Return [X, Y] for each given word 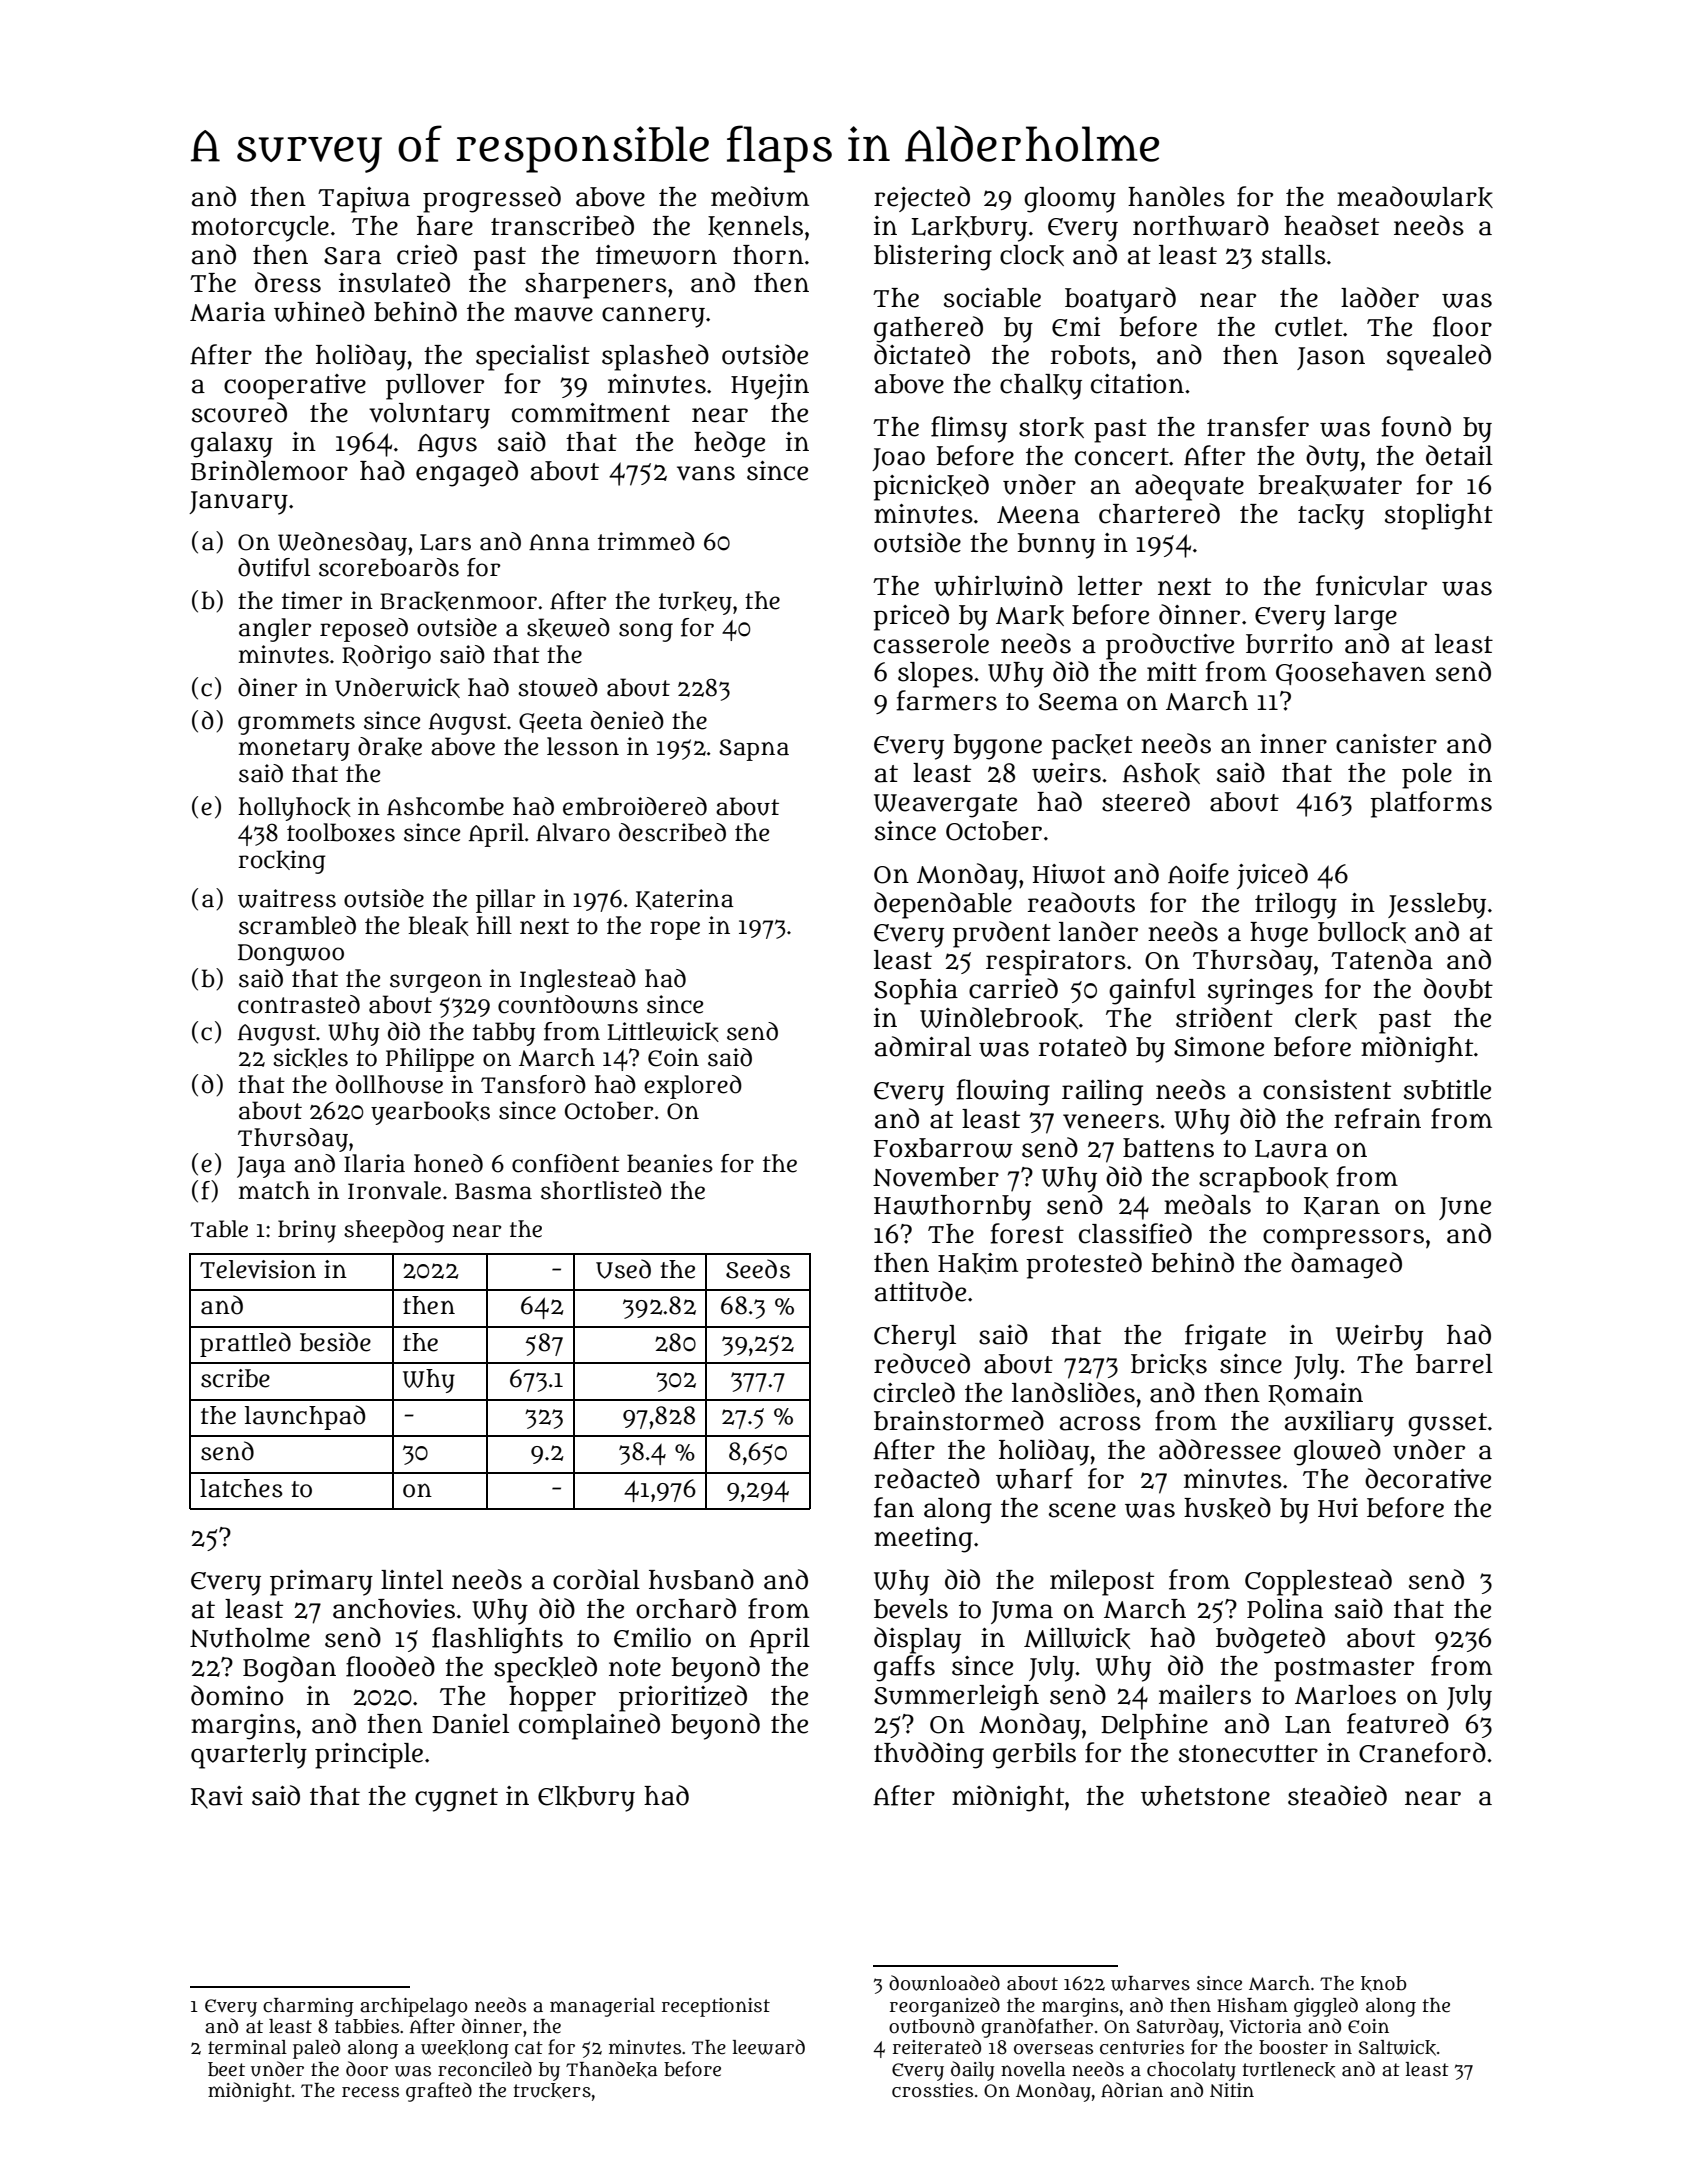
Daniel [470, 1724]
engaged [467, 473]
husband [701, 1579]
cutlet [1309, 327]
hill [494, 925]
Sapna [754, 750]
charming [308, 2007]
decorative [1428, 1478]
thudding [929, 1755]
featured [1398, 1723]
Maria [227, 312]
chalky [1041, 387]
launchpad [305, 1417]
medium [760, 196]
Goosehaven [1351, 673]
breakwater [1330, 485]
